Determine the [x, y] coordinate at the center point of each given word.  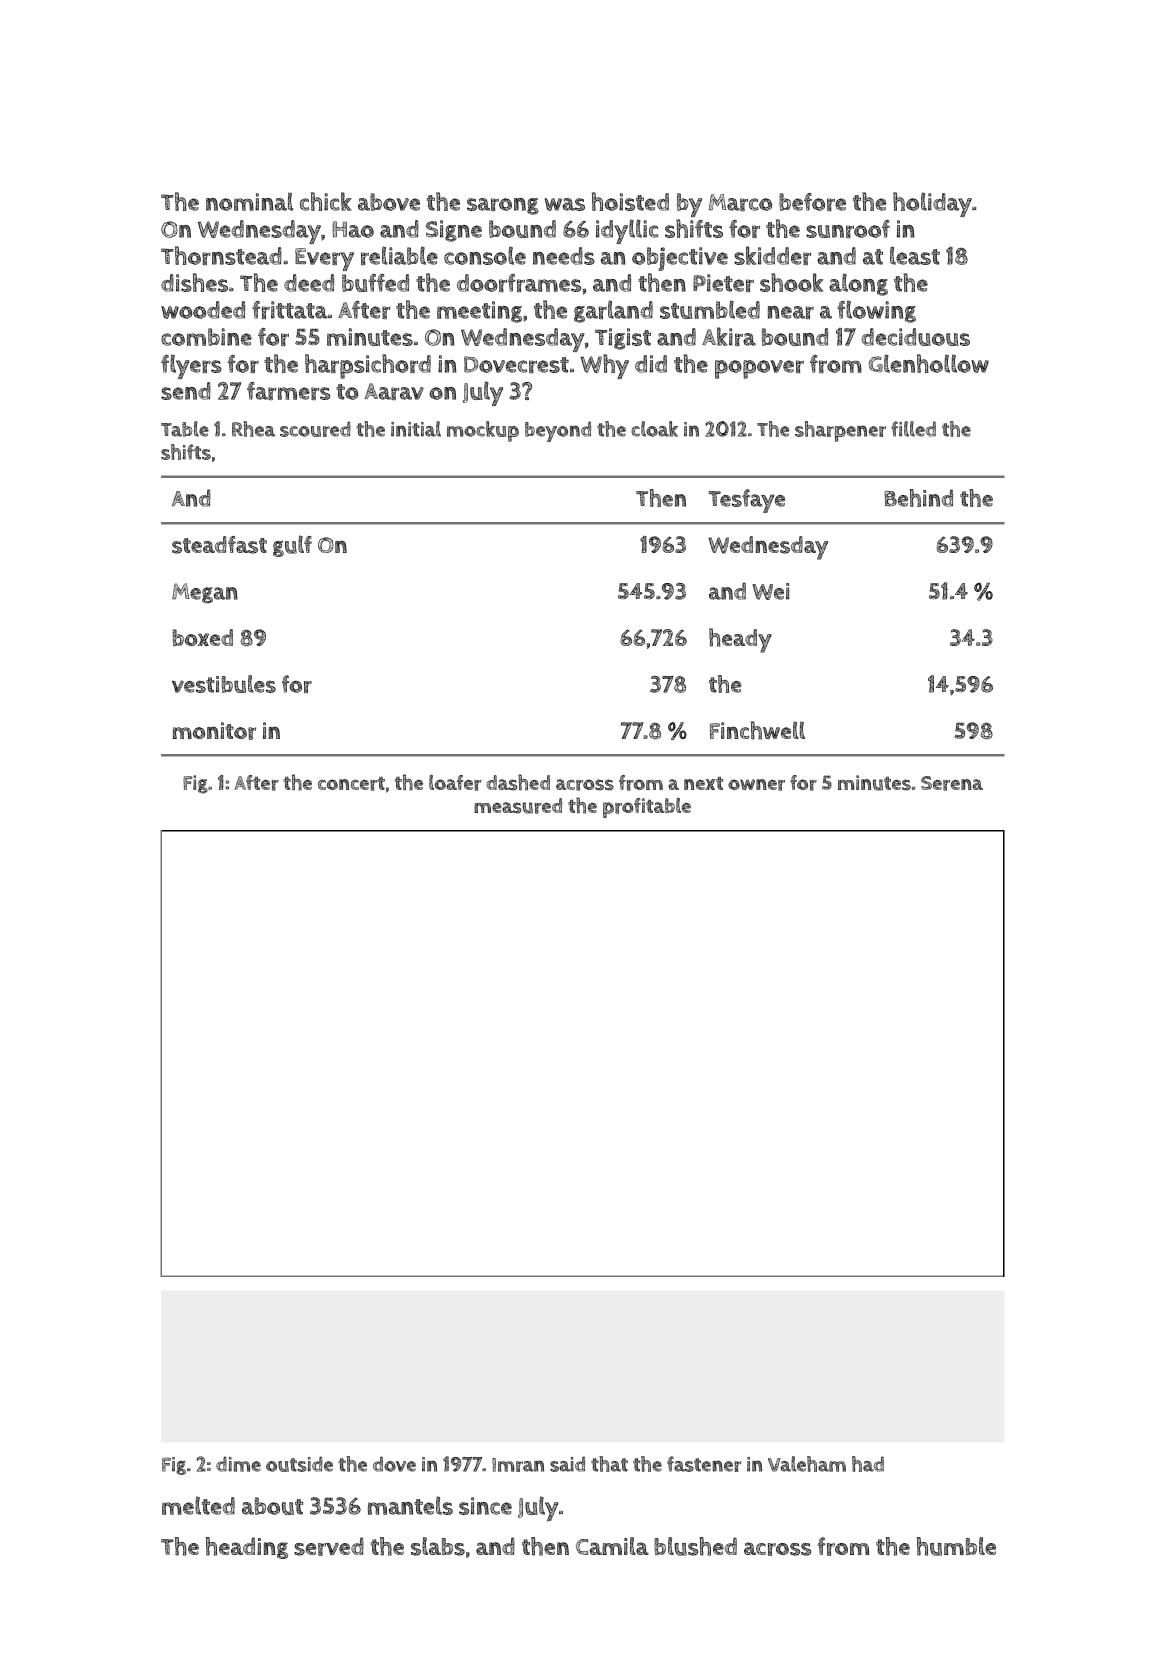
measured [518, 806]
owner [756, 785]
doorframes [519, 283]
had [868, 1464]
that [609, 1464]
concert [351, 783]
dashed [518, 782]
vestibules [224, 684]
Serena [952, 783]
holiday [932, 204]
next [703, 783]
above [389, 202]
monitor [214, 731]
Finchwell [757, 730]
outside [299, 1464]
